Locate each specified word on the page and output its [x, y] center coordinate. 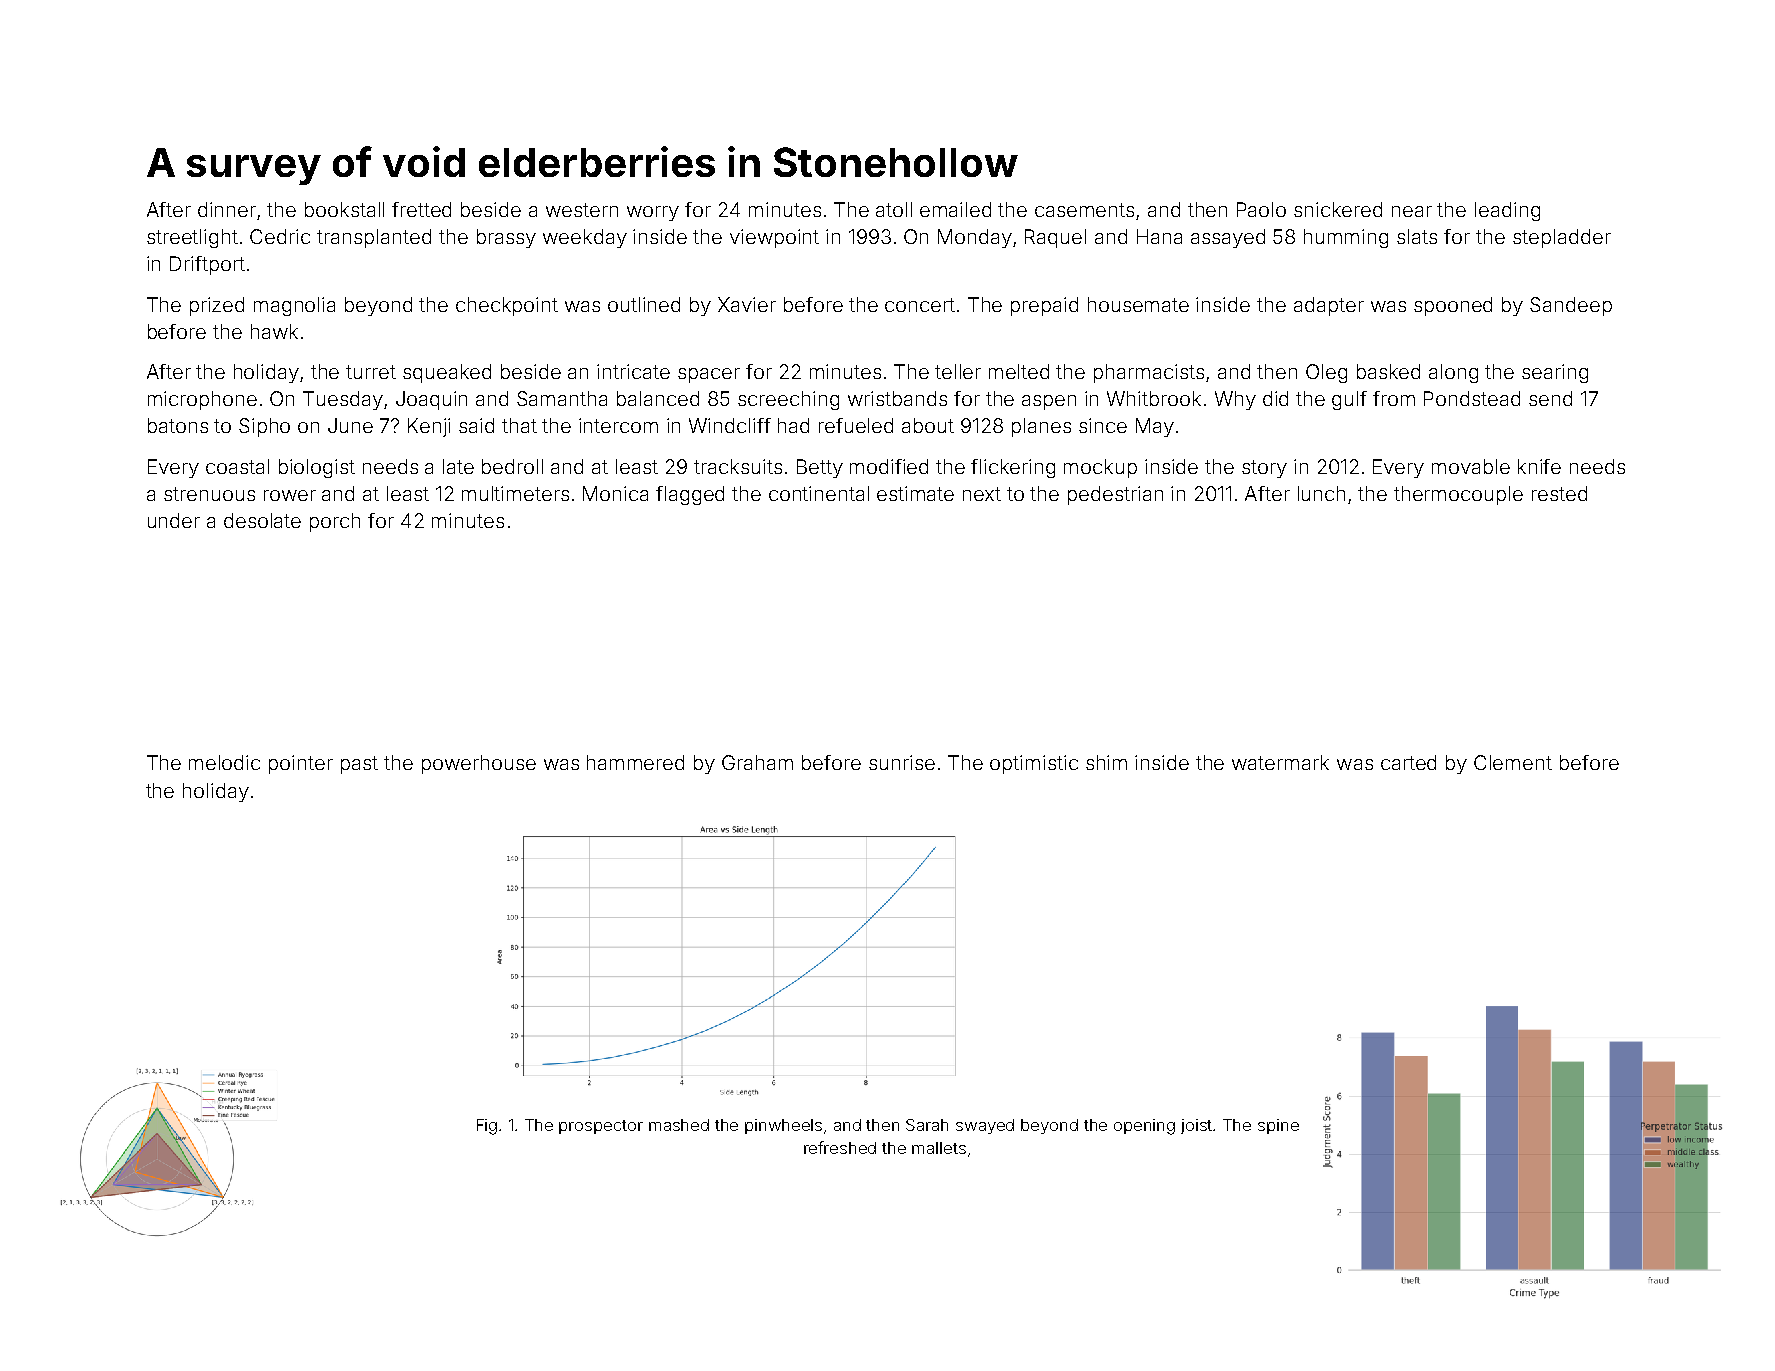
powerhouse [479, 764]
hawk [274, 331]
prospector [601, 1127]
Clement [1513, 762]
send [1550, 398]
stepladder [1562, 238]
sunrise [902, 762]
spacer [709, 375]
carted [1408, 762]
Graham [757, 762]
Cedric [280, 236]
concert [920, 305]
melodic [224, 762]
